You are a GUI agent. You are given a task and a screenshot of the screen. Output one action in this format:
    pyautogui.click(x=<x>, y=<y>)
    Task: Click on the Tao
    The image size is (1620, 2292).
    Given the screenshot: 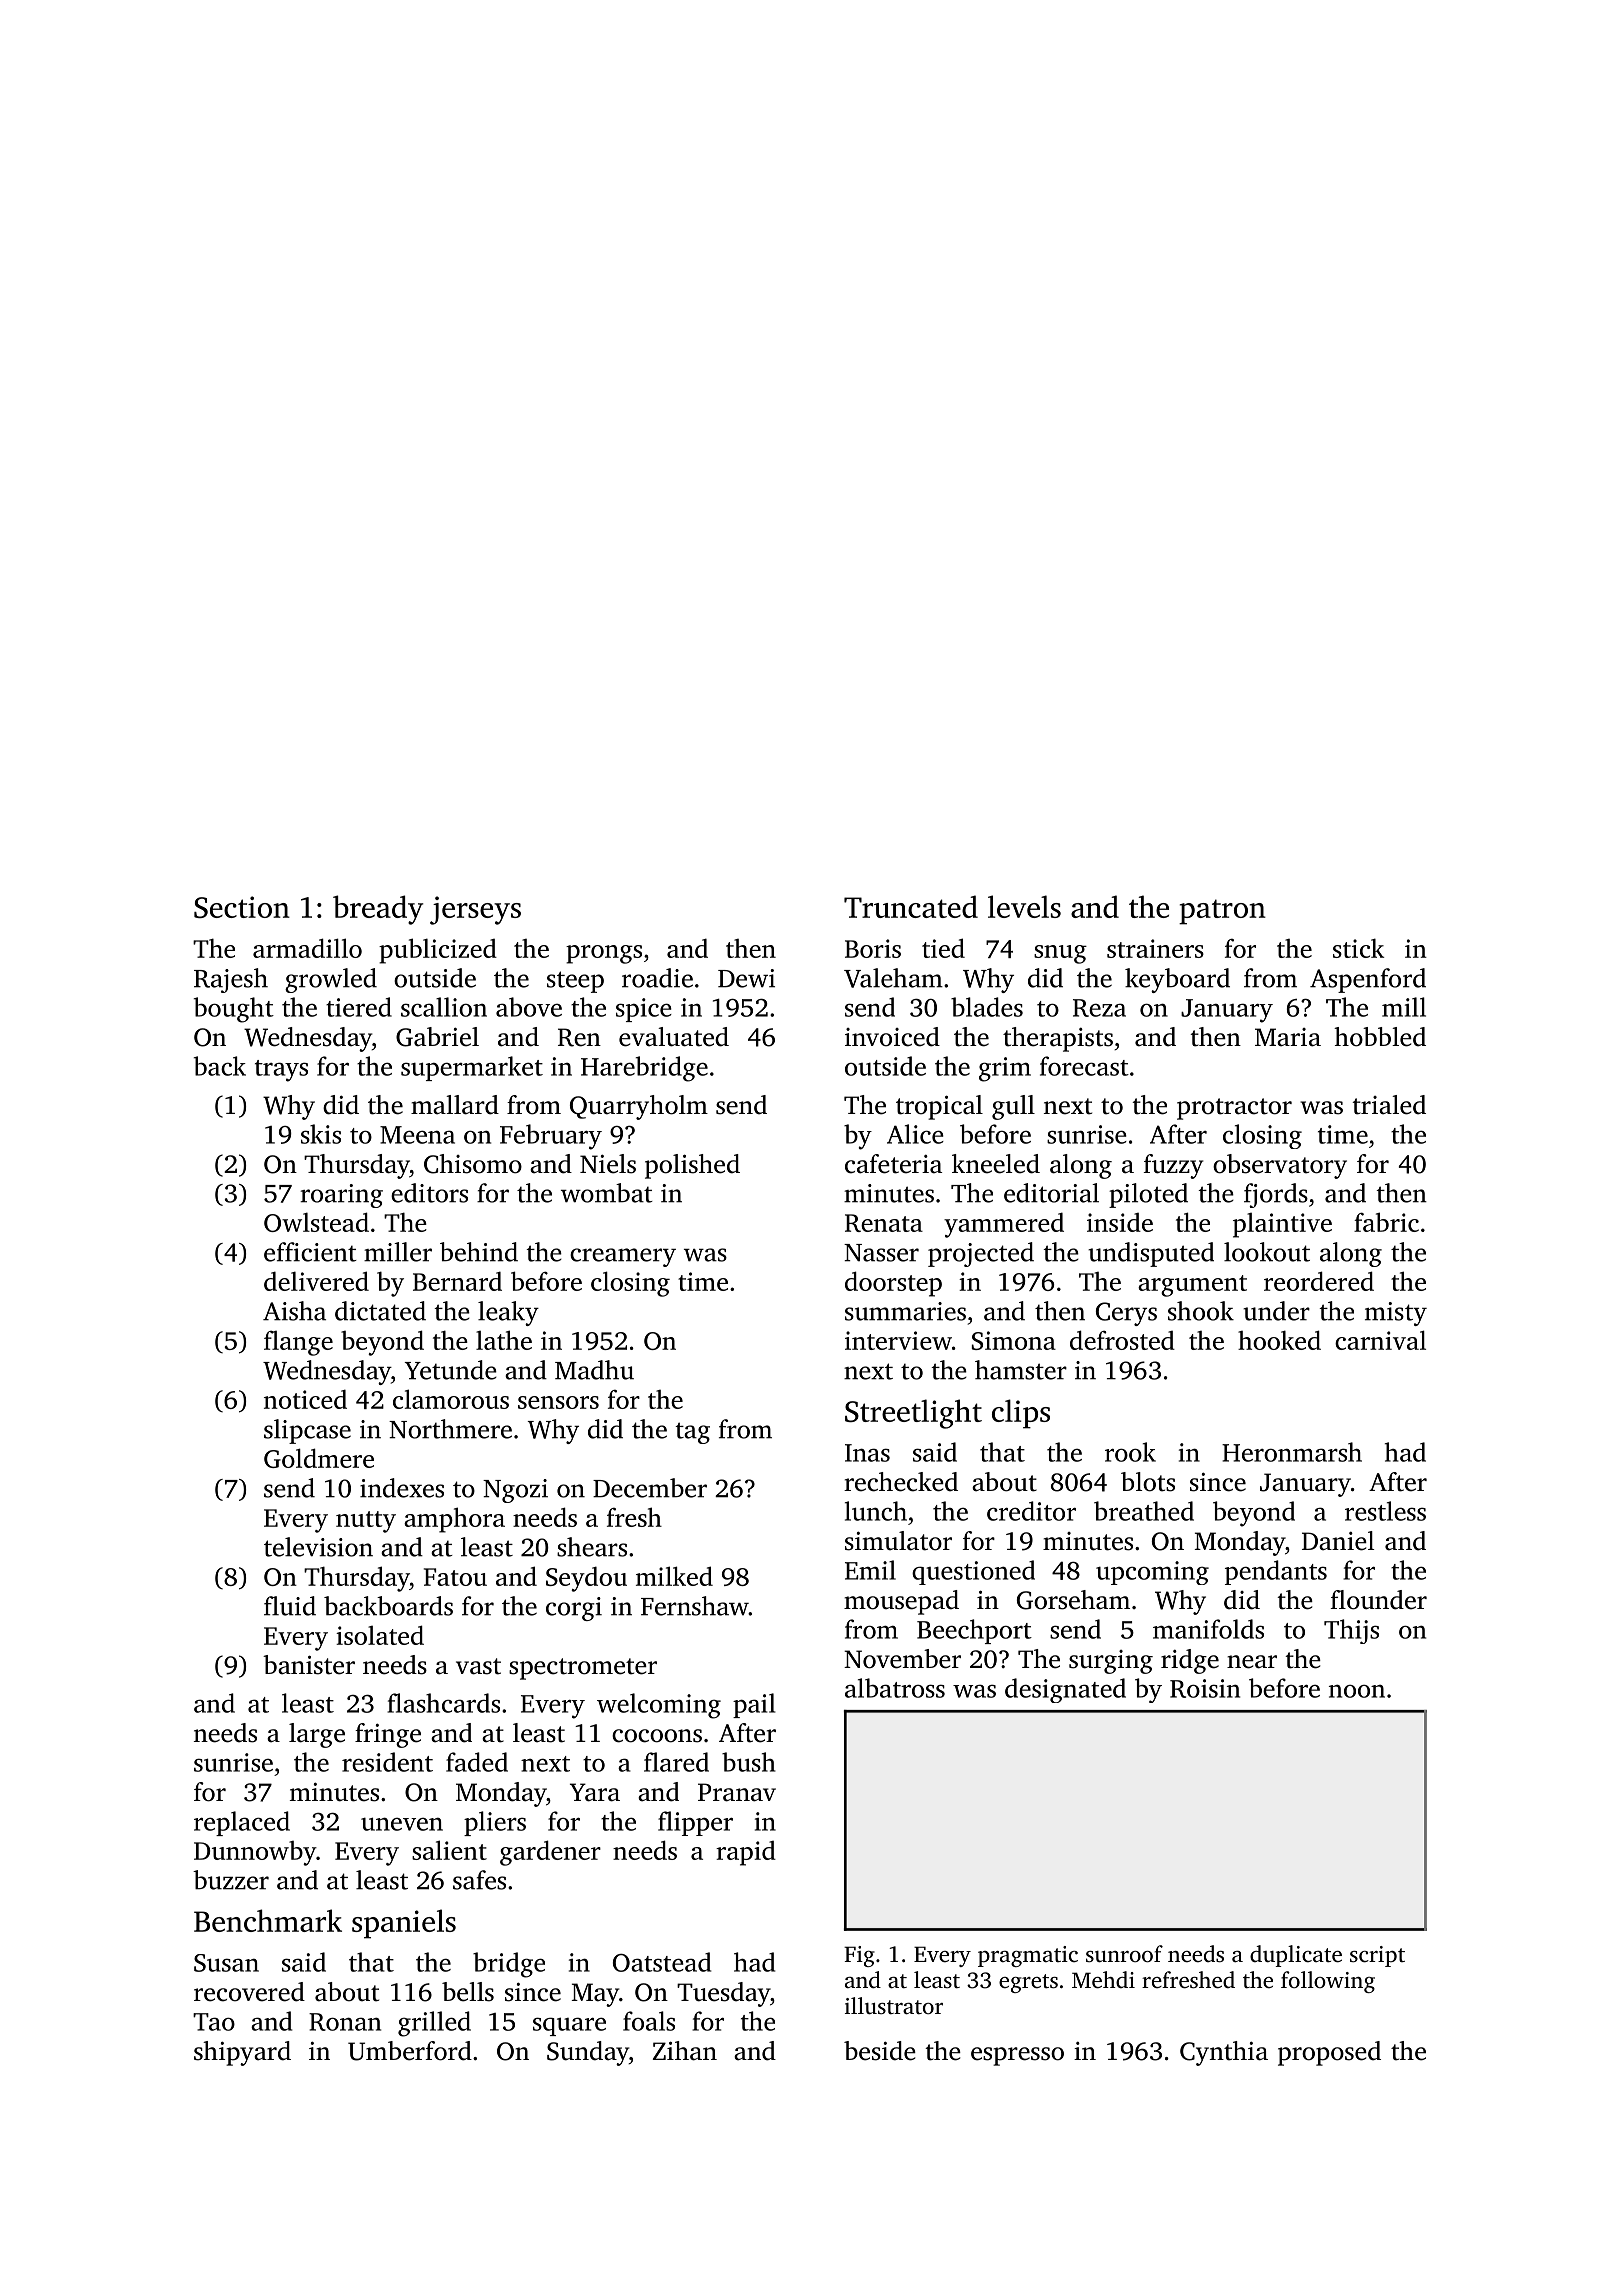 What is the action you would take?
    pyautogui.click(x=214, y=2022)
